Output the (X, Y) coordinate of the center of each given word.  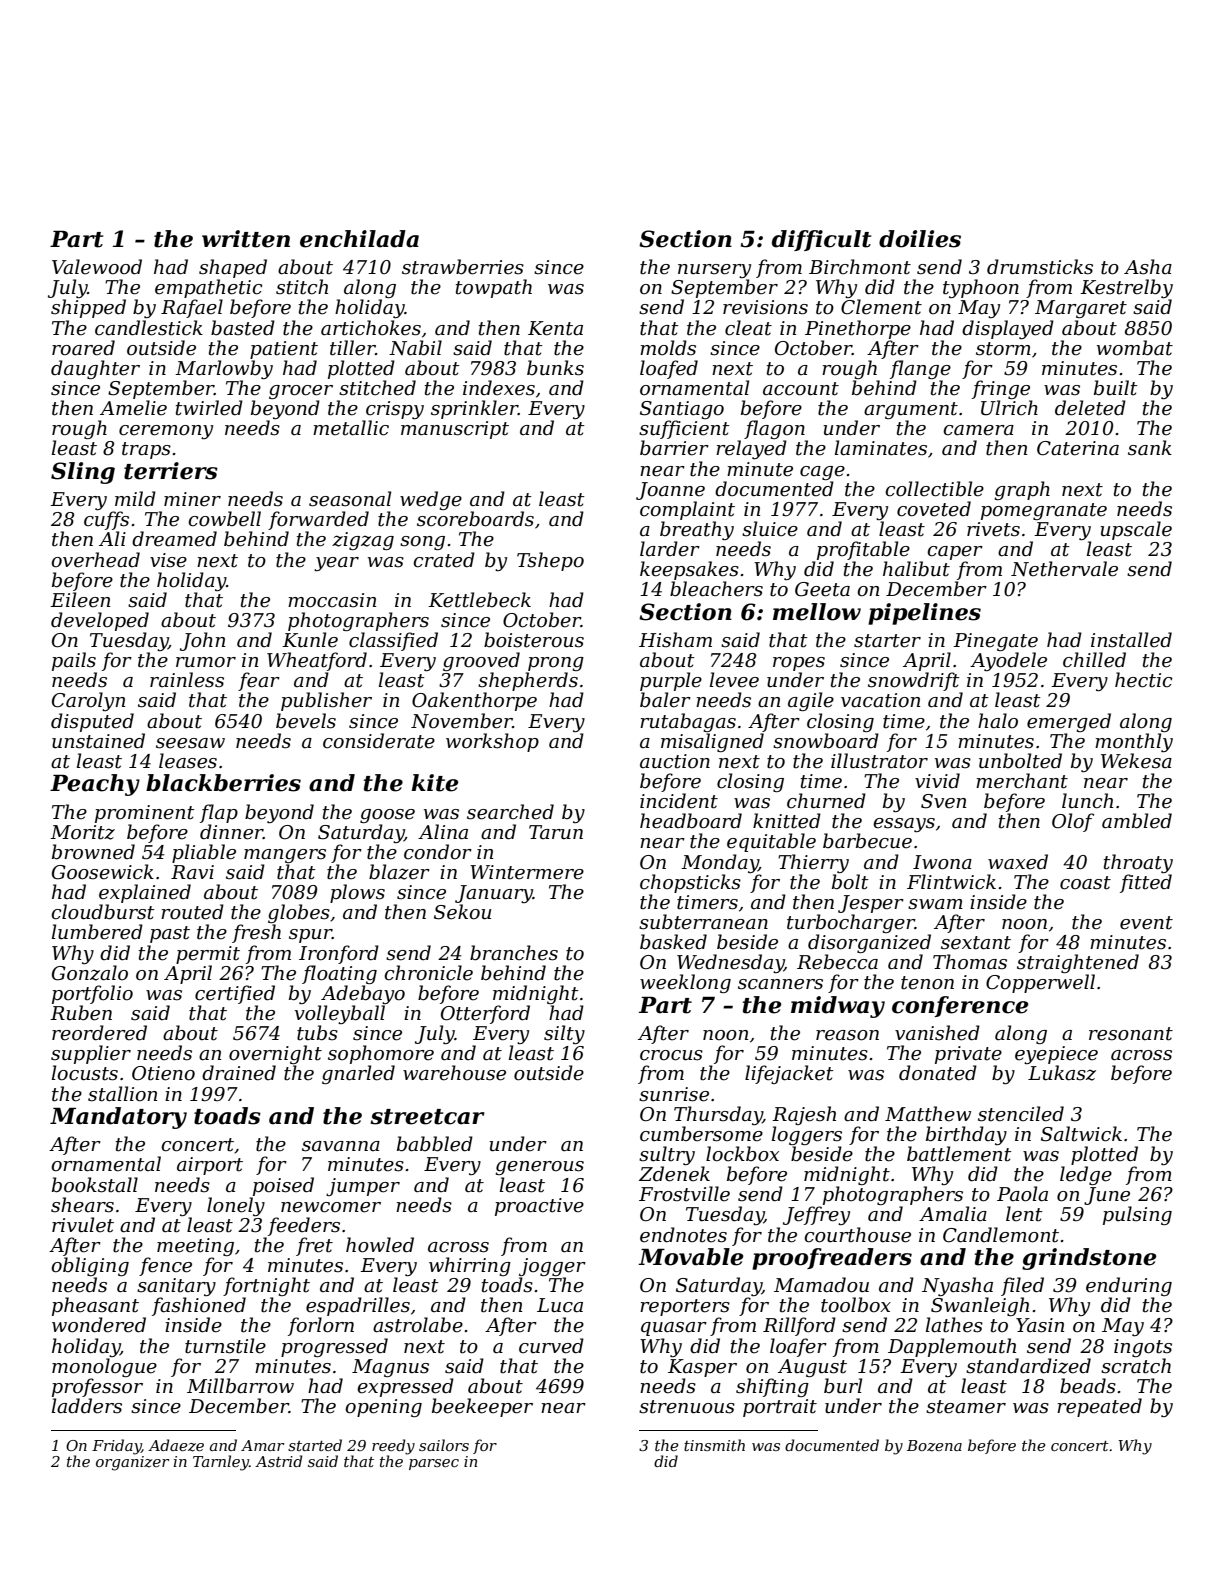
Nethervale (1064, 569)
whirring (470, 1266)
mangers (285, 856)
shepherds (528, 681)
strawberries (463, 267)
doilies (920, 239)
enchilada (359, 239)
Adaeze (176, 1445)
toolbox (856, 1305)
